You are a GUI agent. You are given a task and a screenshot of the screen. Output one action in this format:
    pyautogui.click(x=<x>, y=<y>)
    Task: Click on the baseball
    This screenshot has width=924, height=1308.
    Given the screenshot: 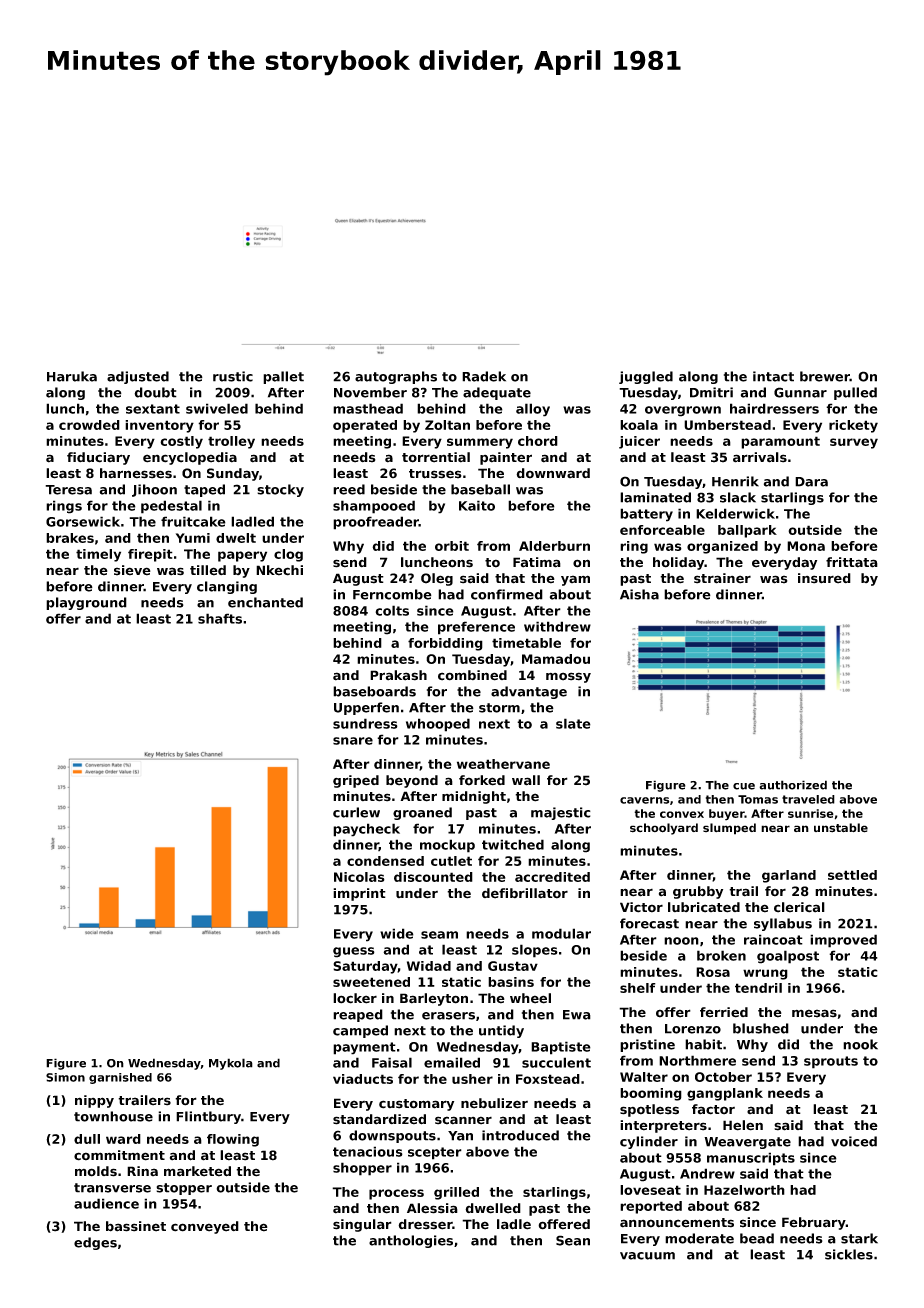 What is the action you would take?
    pyautogui.click(x=480, y=489)
